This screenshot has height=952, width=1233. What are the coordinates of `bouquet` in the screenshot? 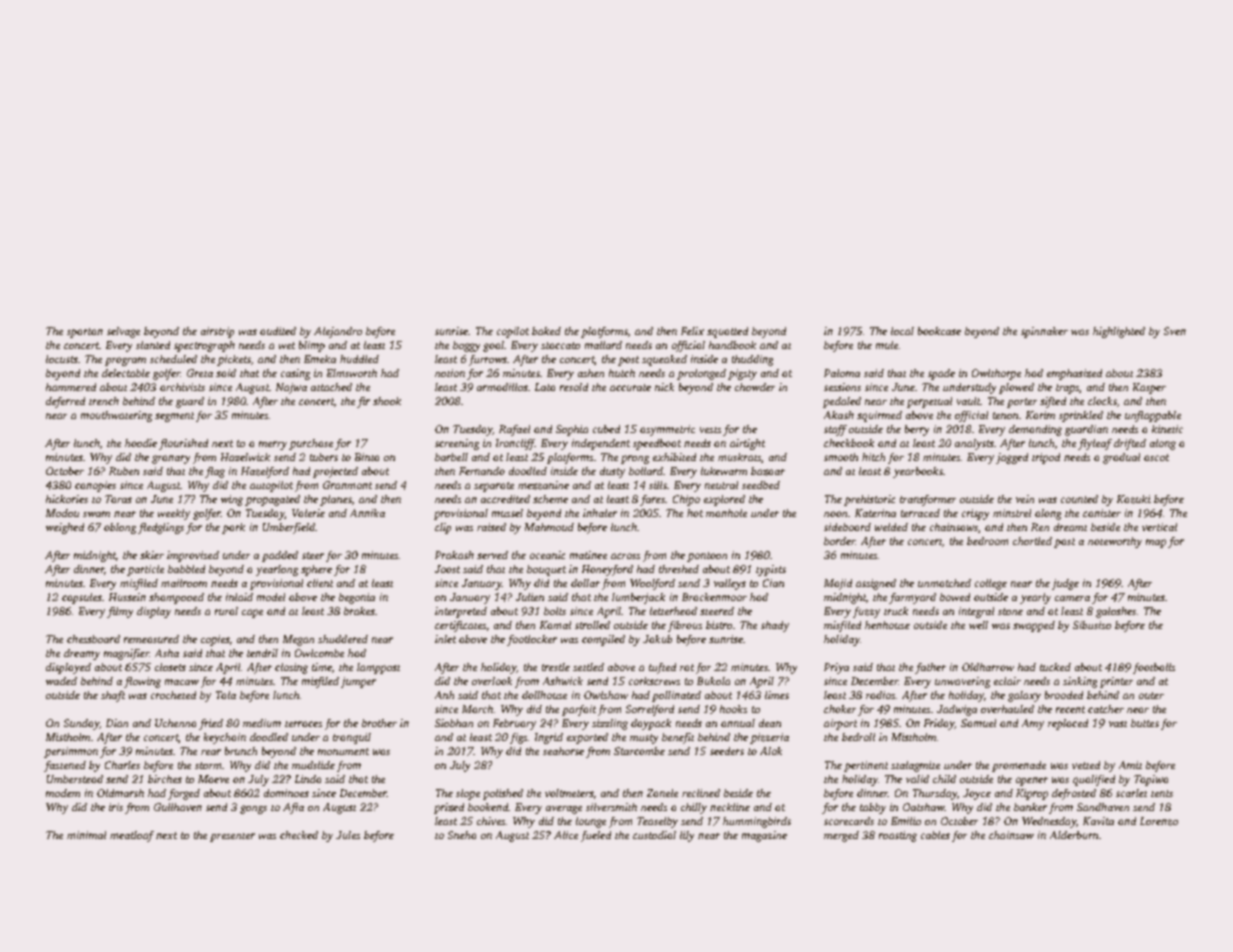 It's located at (546, 570).
